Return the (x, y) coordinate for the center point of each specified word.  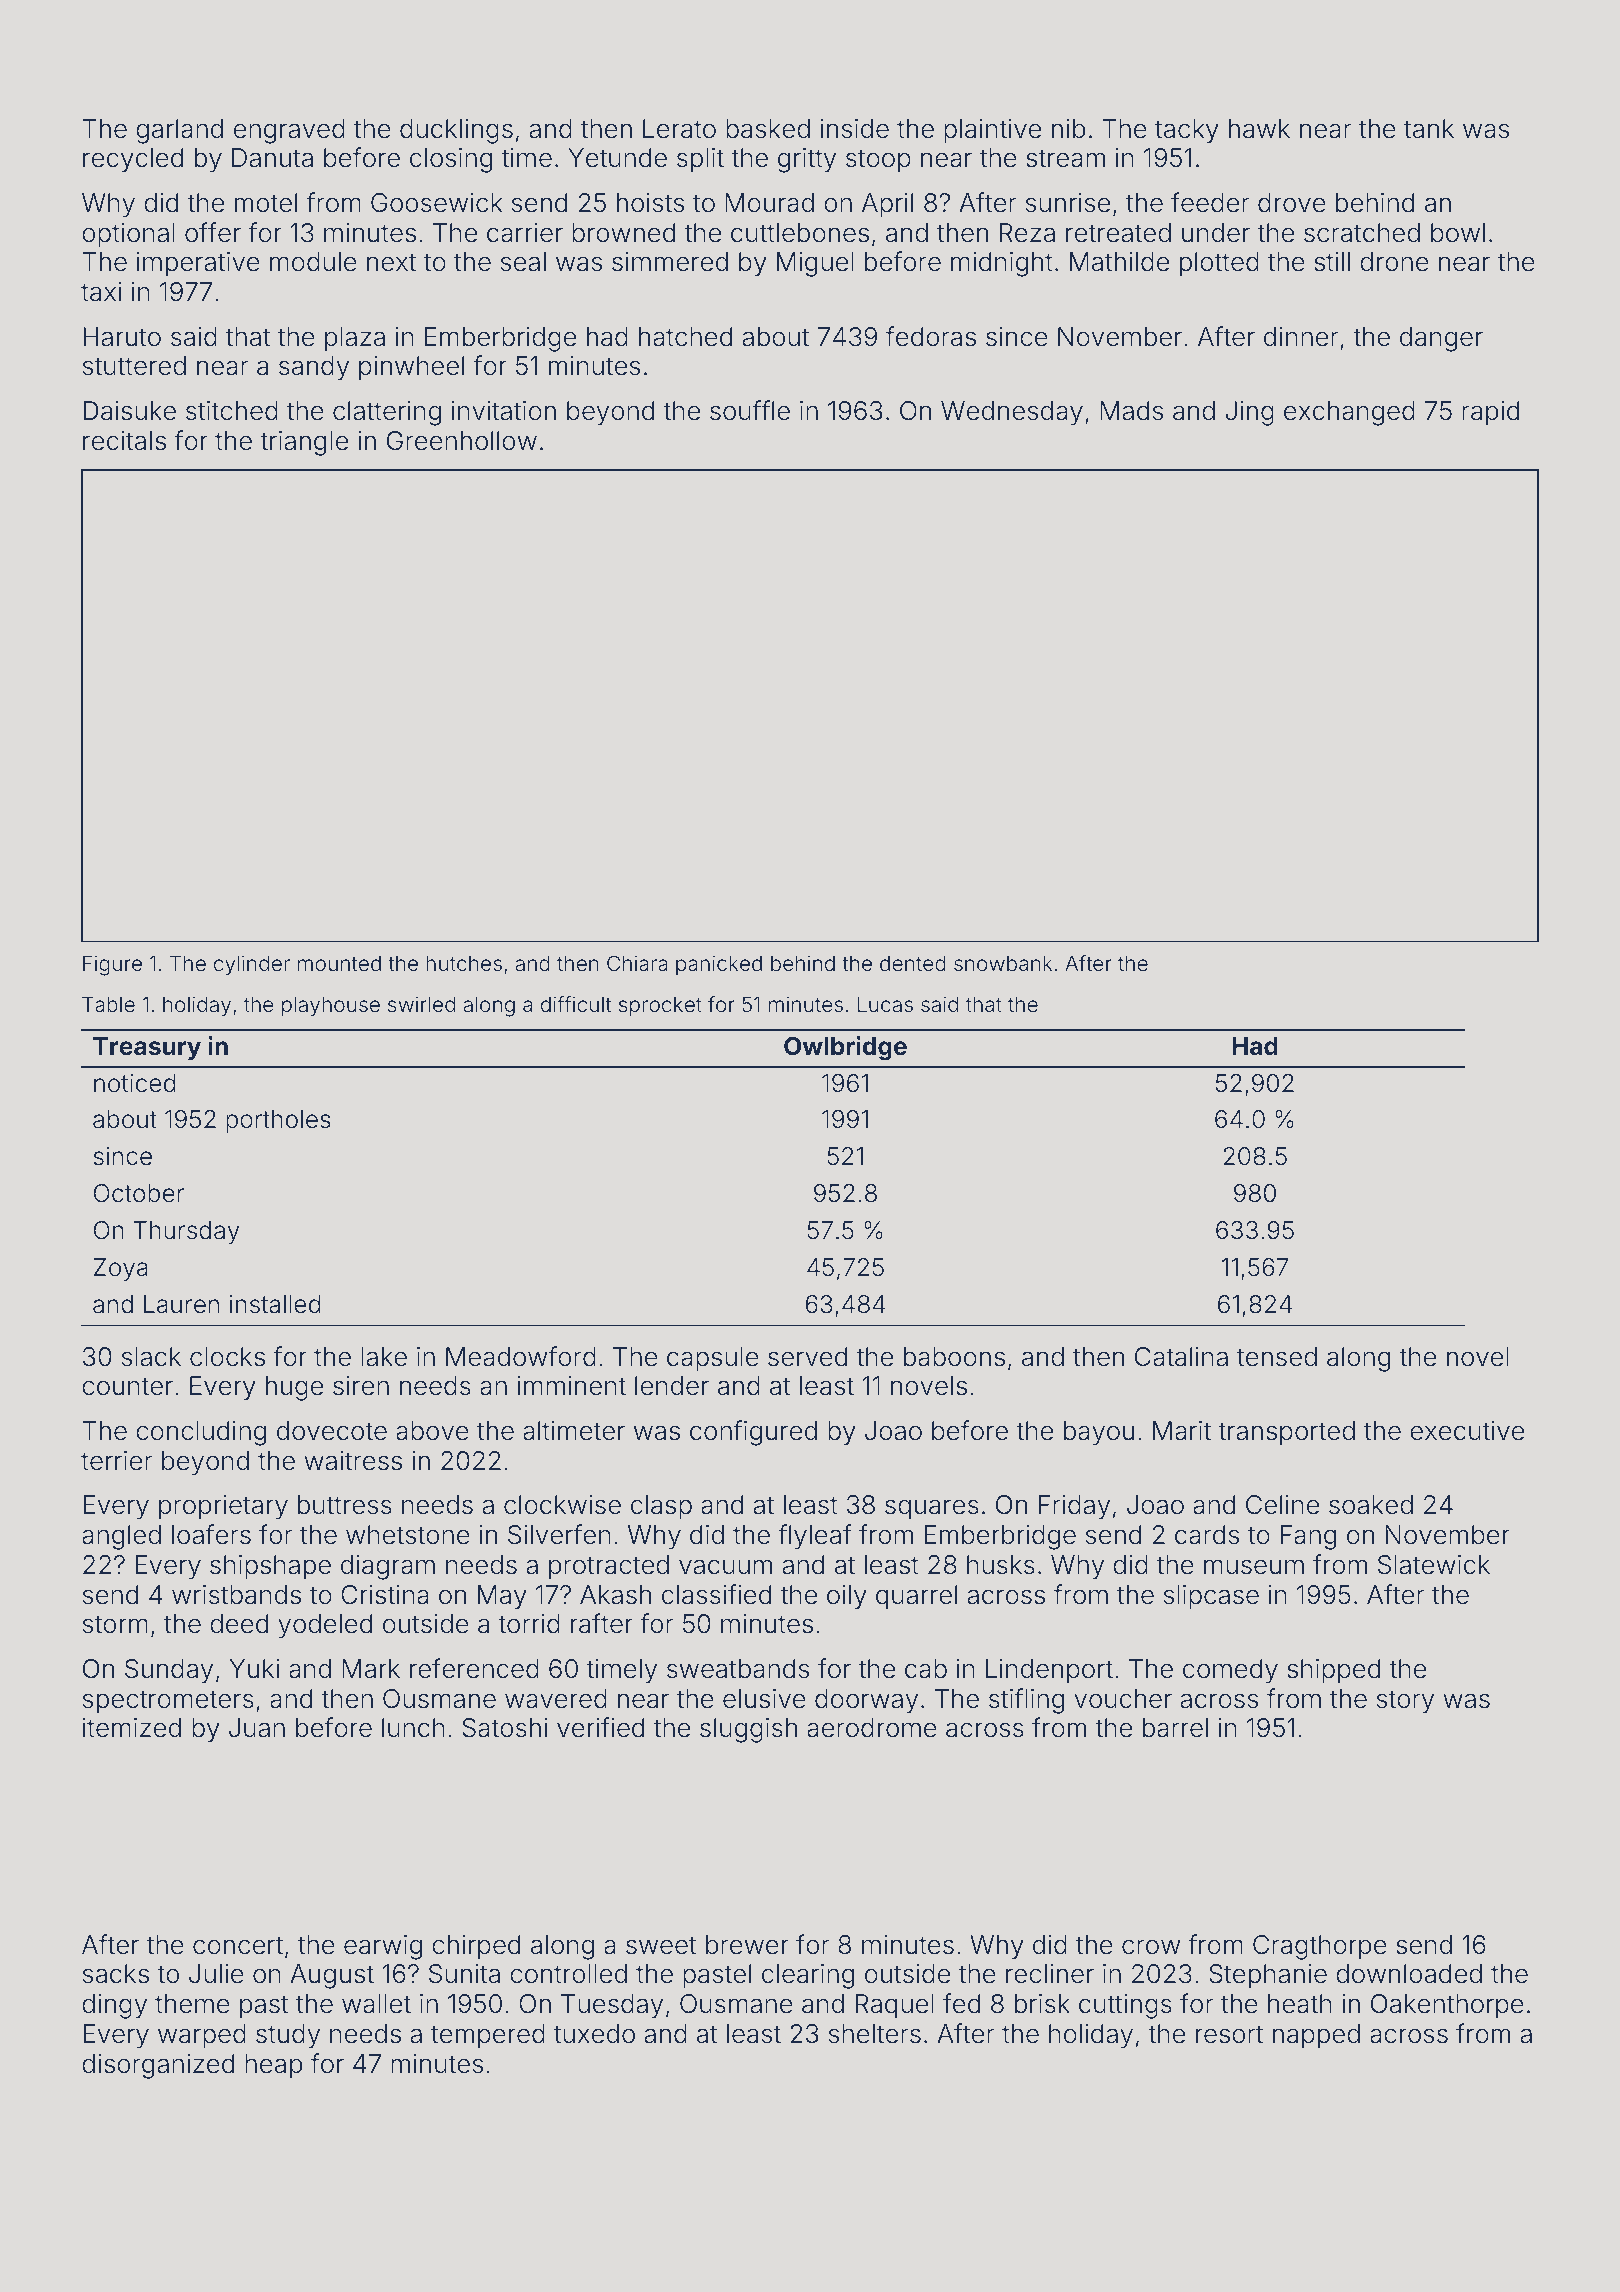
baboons (954, 1357)
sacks (116, 1974)
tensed (1277, 1357)
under (1216, 233)
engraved (289, 131)
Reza (1027, 233)
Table (108, 1004)
